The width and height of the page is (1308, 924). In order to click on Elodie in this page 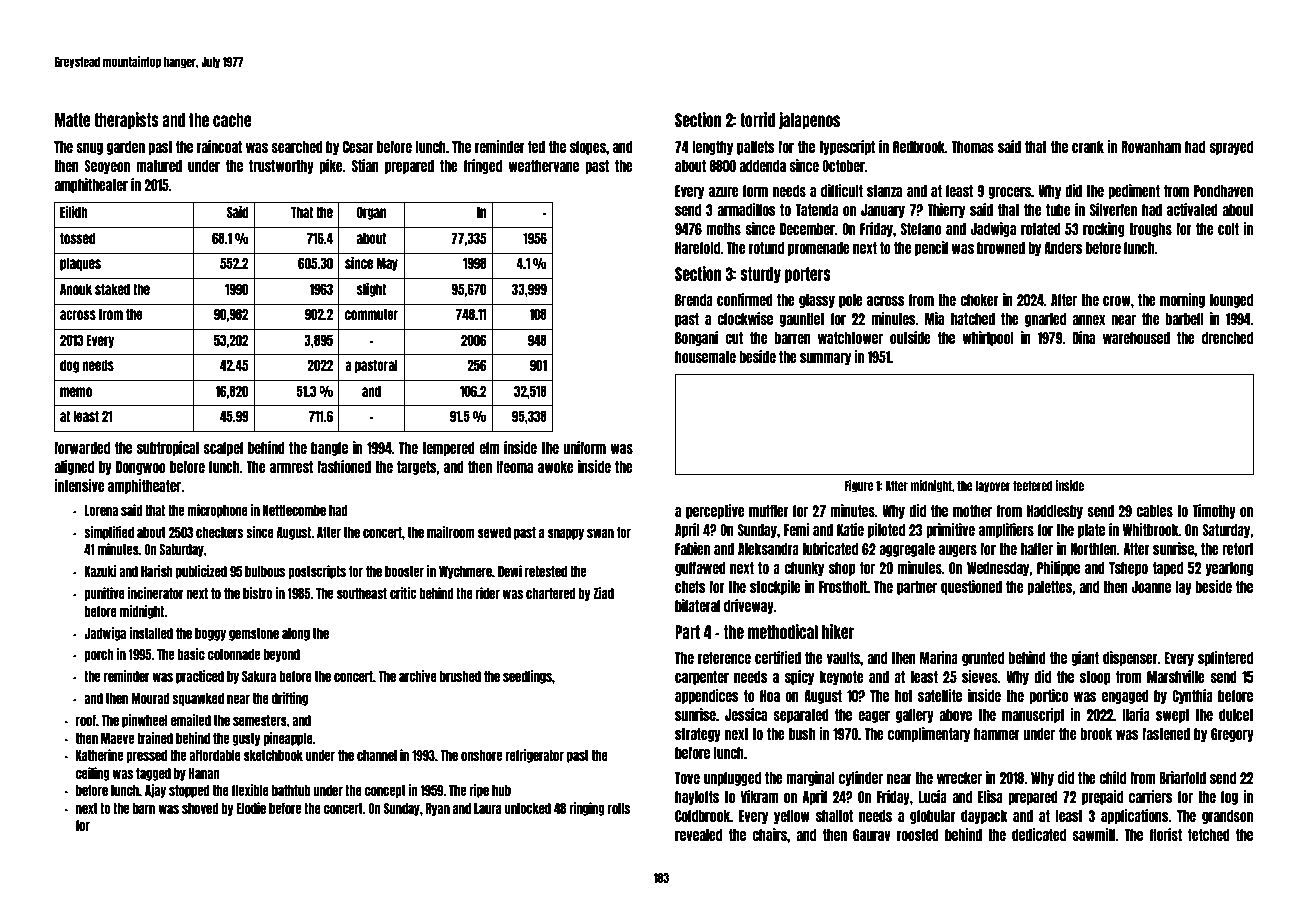, I will do `click(251, 808)`.
